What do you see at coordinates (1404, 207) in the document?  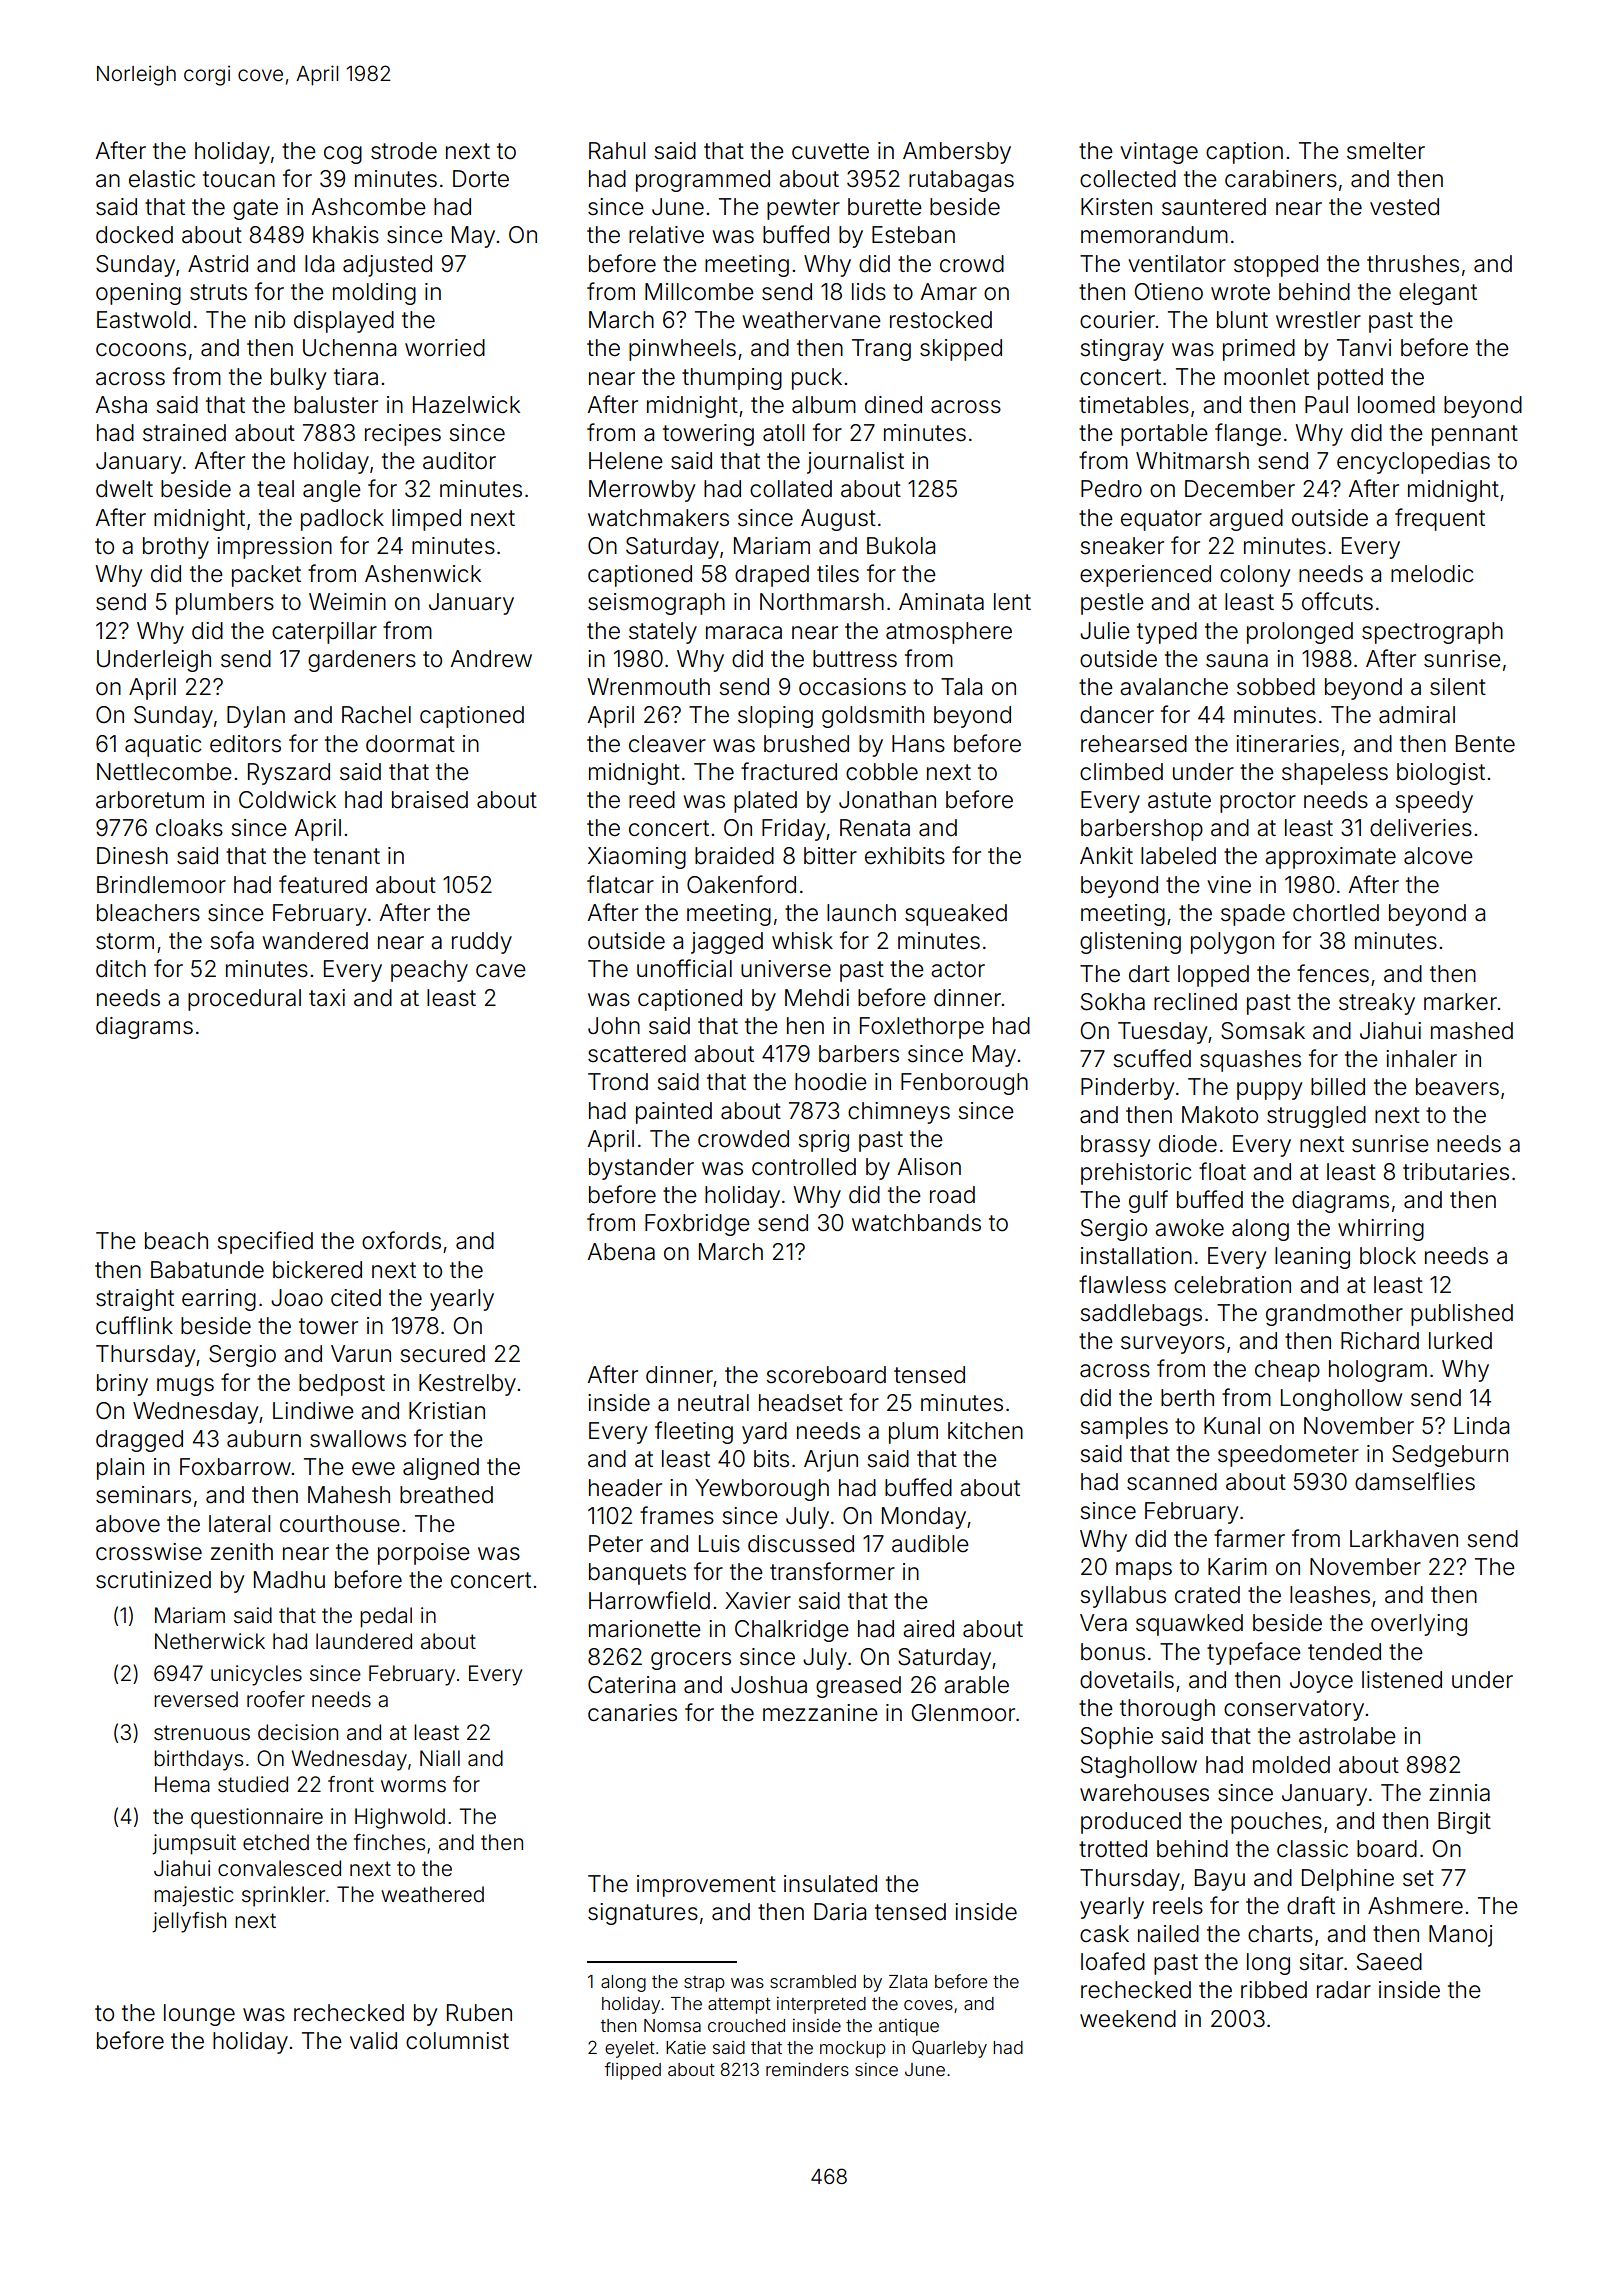 I see `vested` at bounding box center [1404, 207].
